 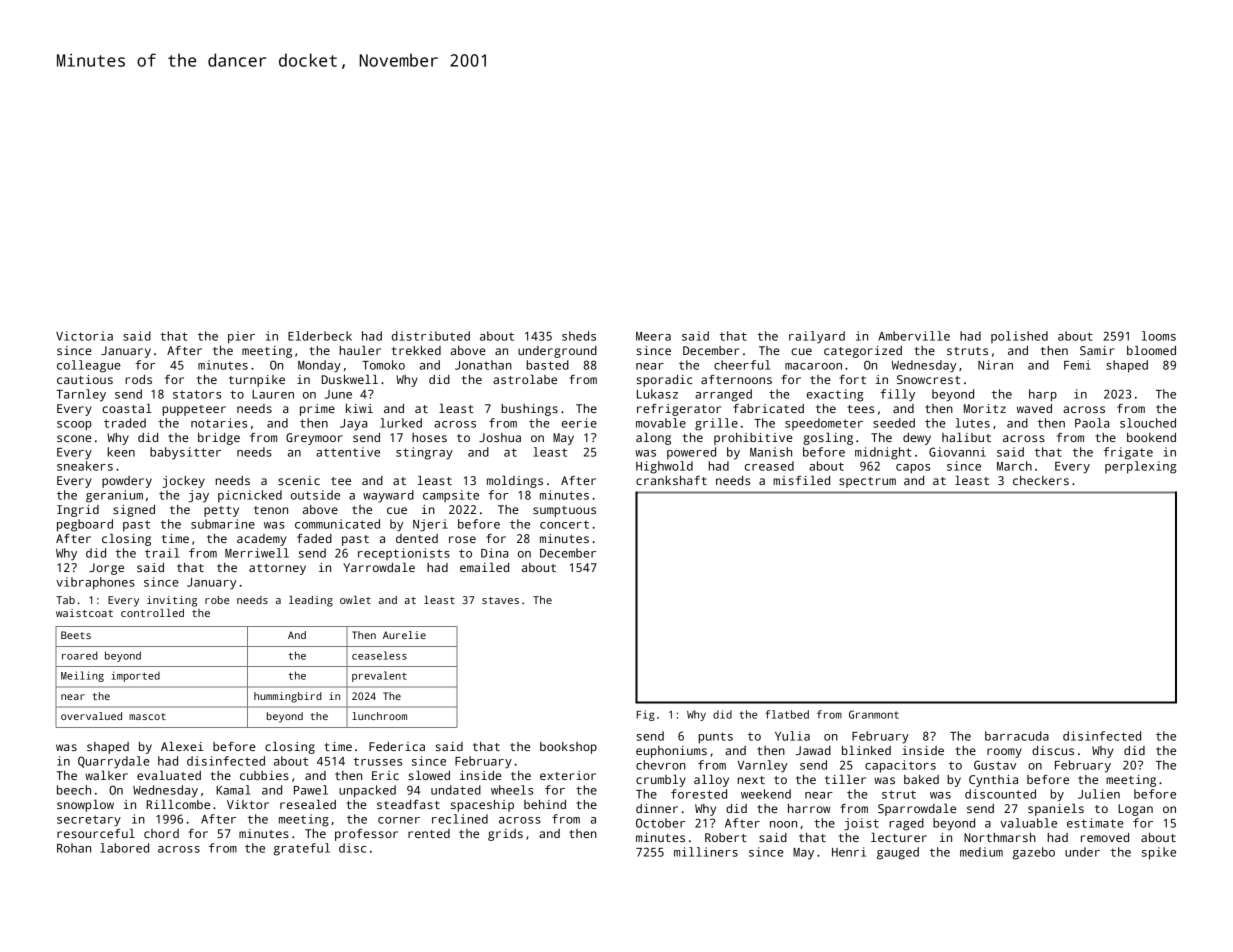 I want to click on grateful, so click(x=302, y=849).
